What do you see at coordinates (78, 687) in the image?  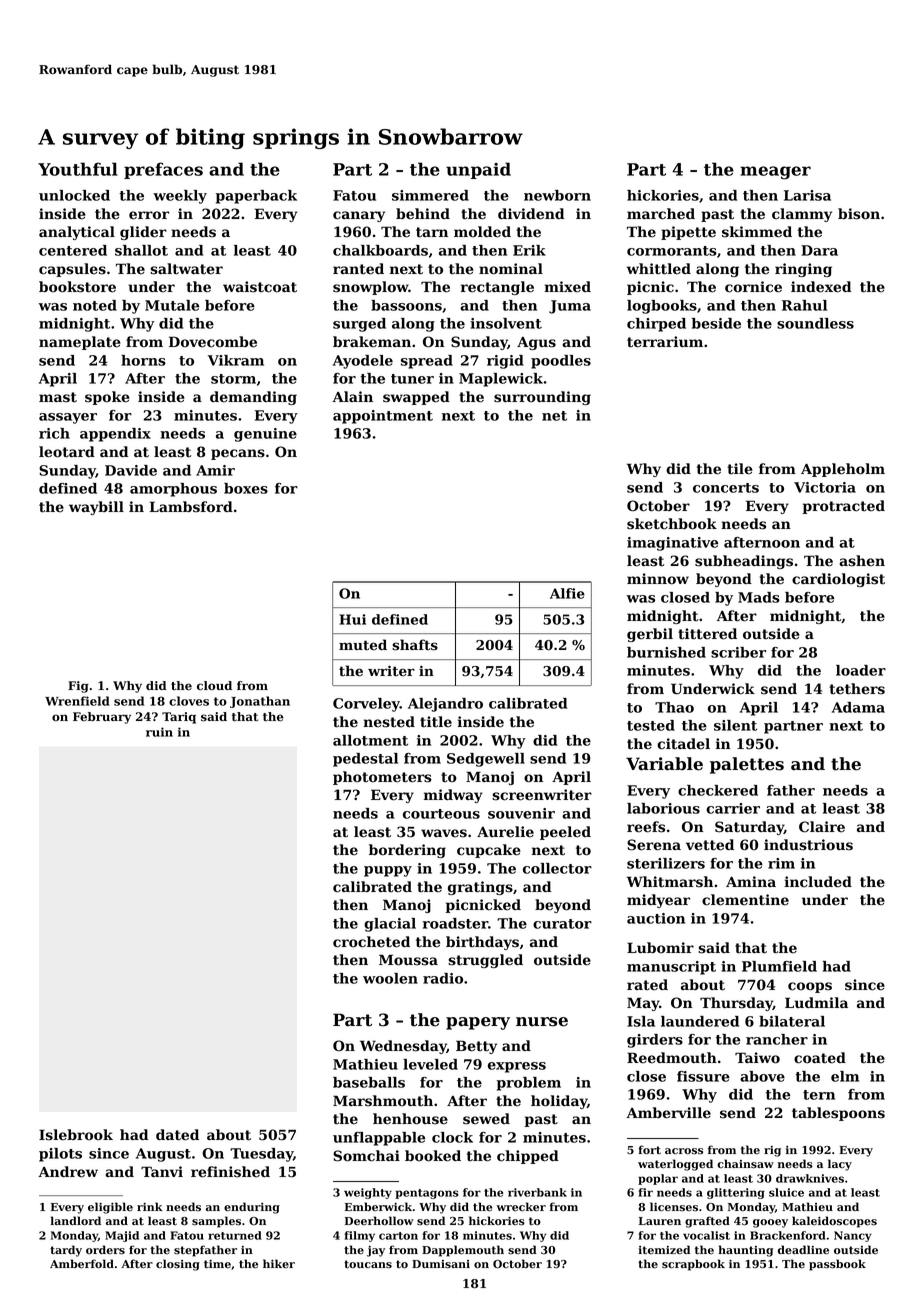 I see `Fig` at bounding box center [78, 687].
